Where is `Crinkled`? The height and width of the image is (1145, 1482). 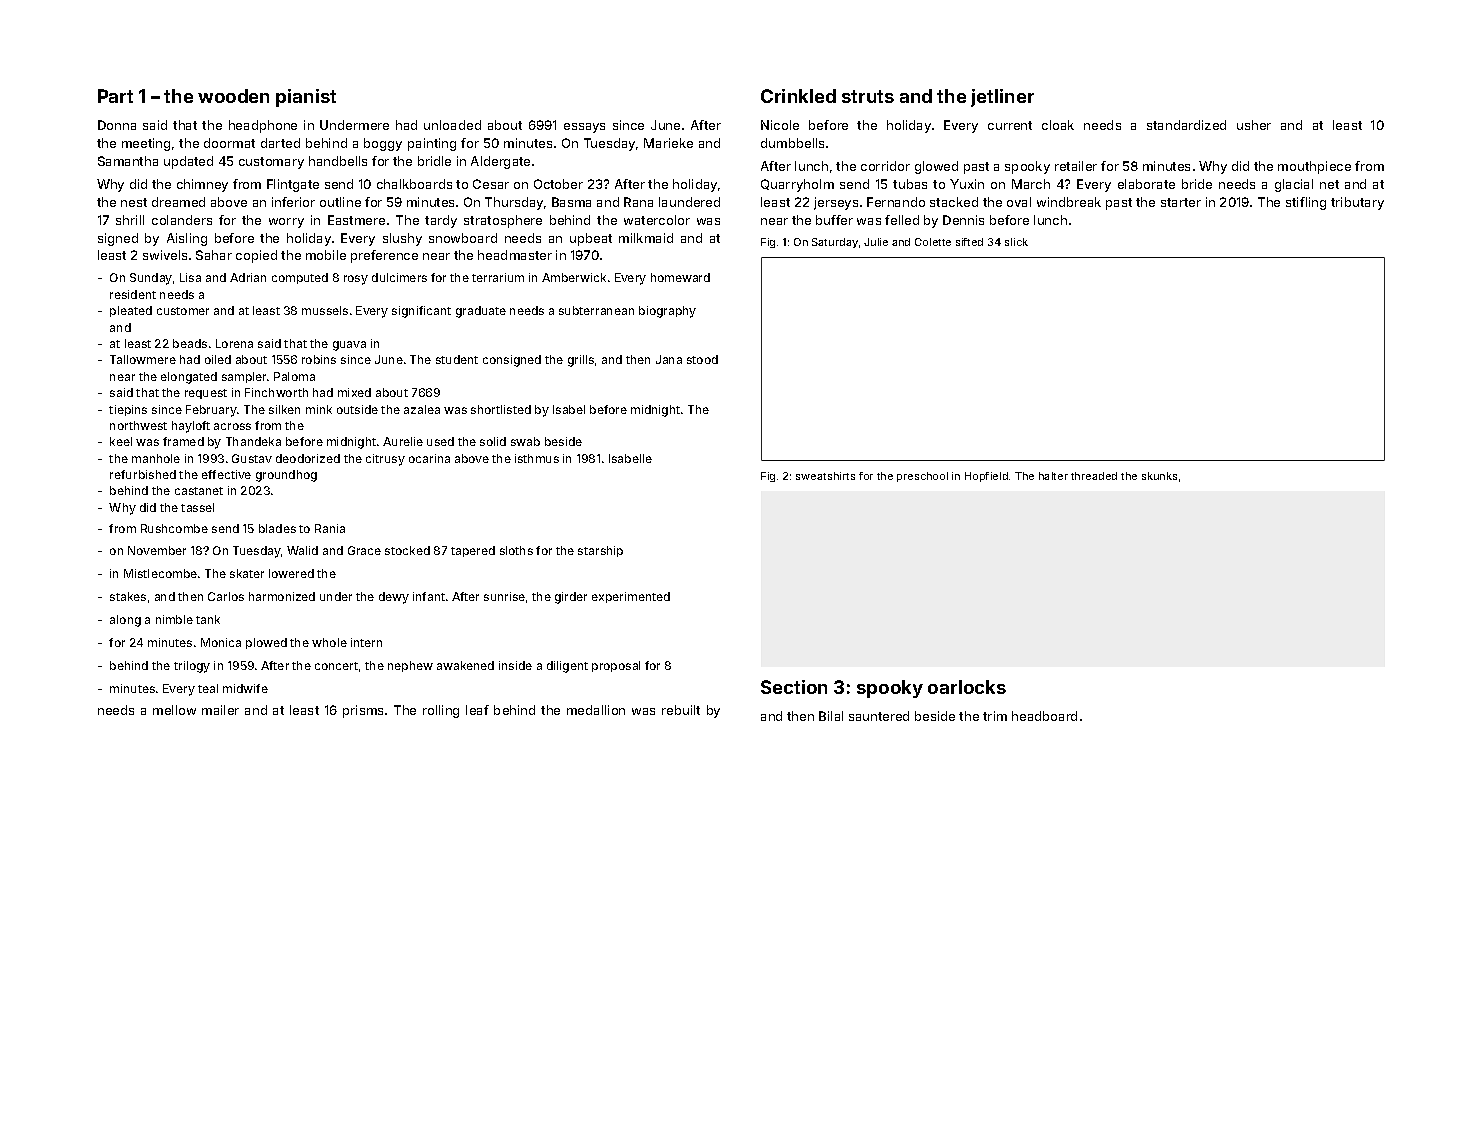 Crinkled is located at coordinates (798, 96).
